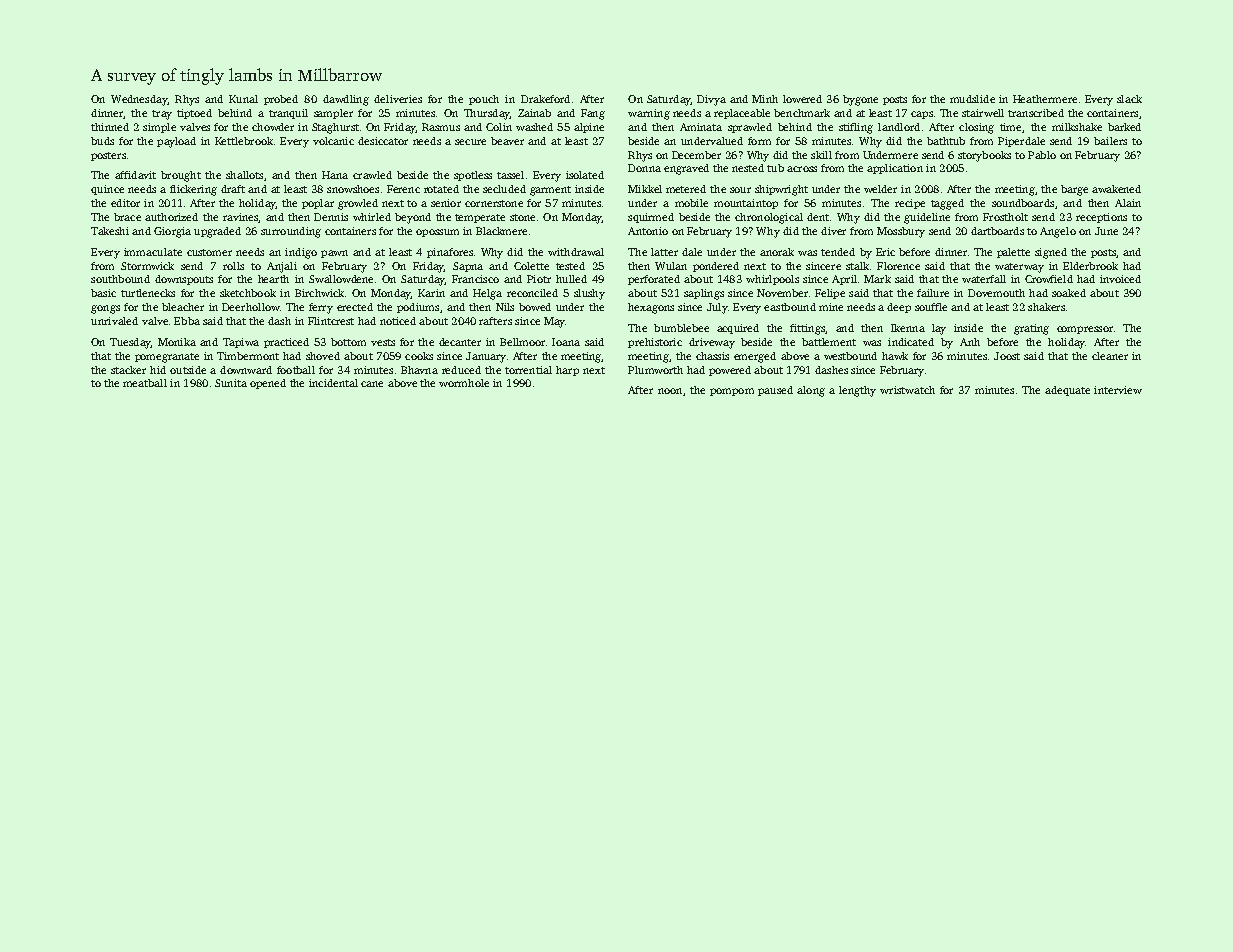 This document has width=1233, height=952. Describe the element at coordinates (1110, 141) in the document. I see `bailers` at that location.
